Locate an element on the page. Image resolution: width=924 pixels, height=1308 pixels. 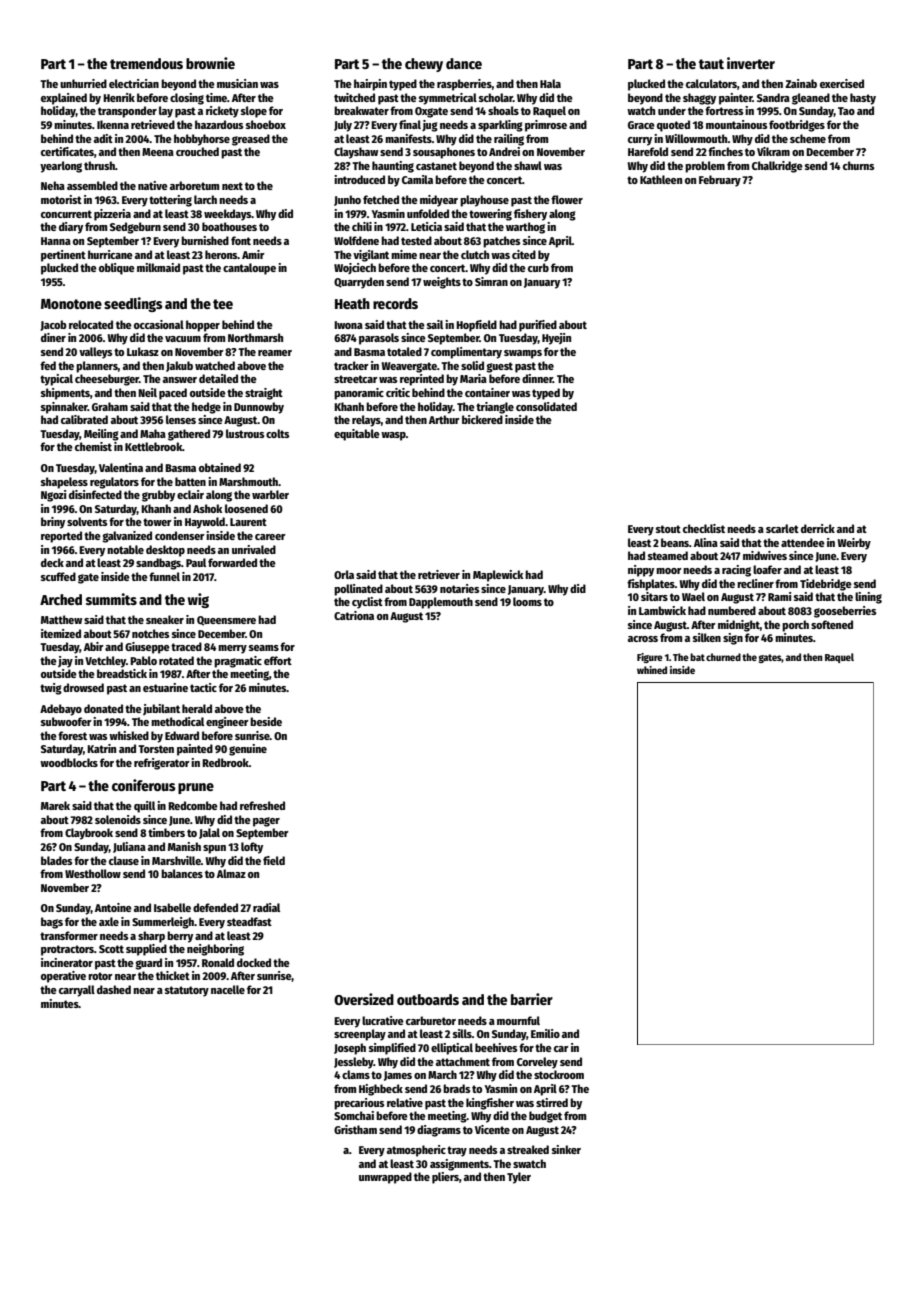
wasp is located at coordinates (393, 436).
